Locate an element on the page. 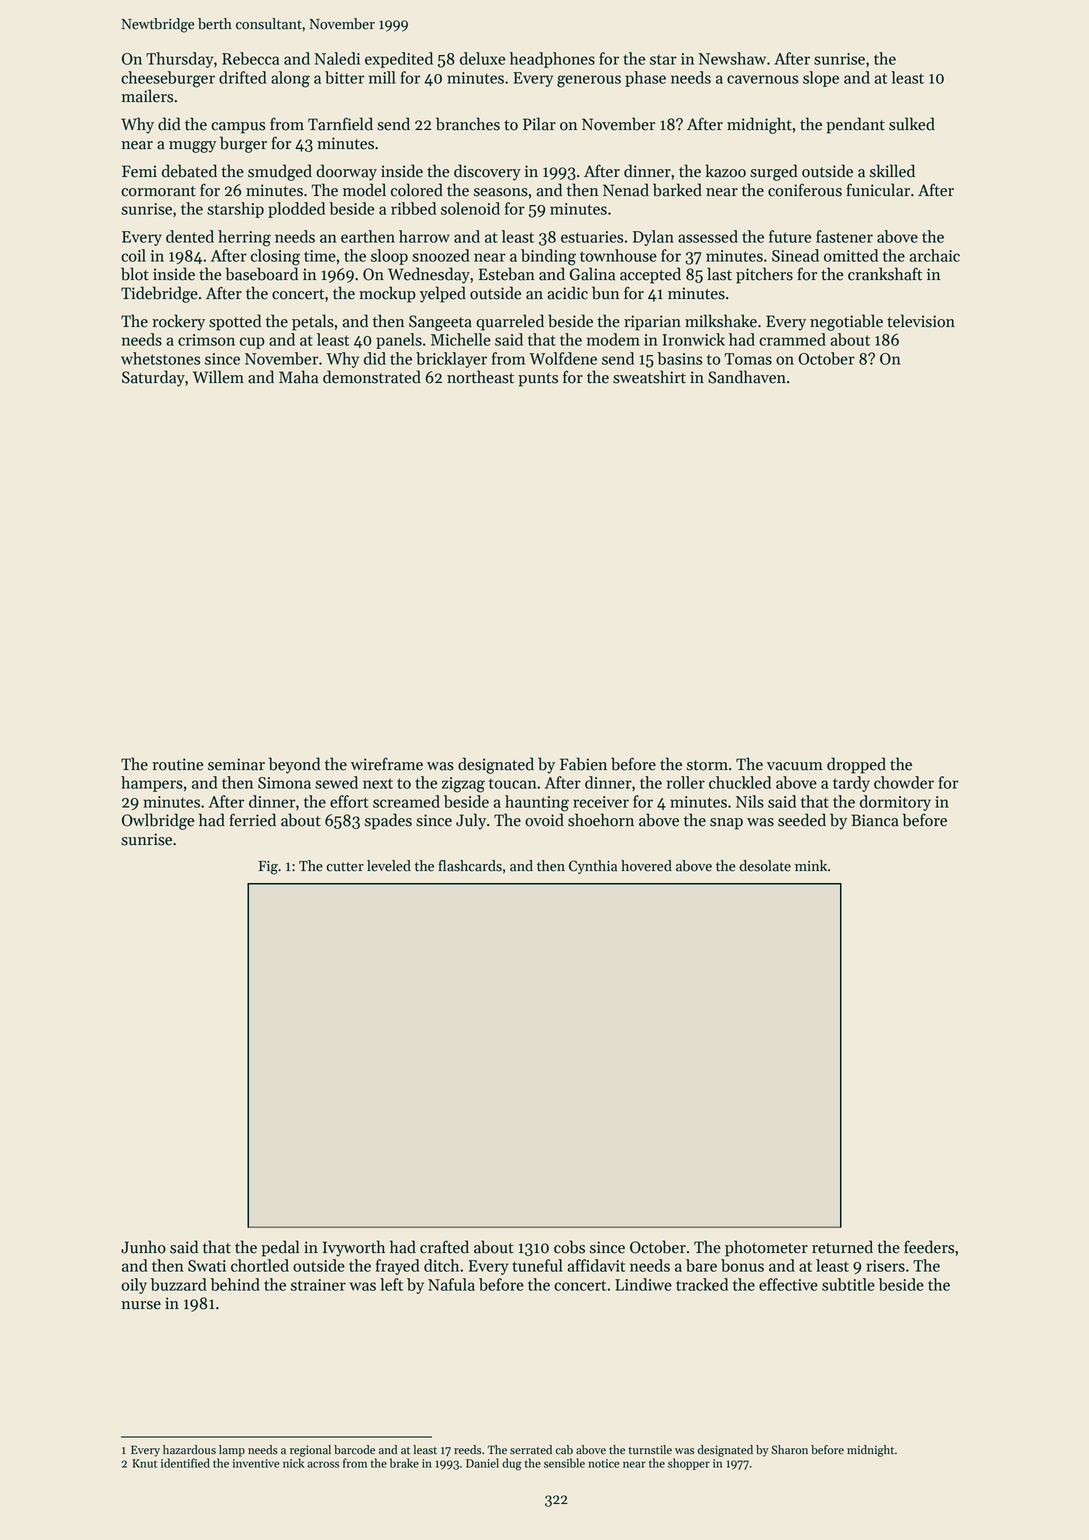 This document has width=1089, height=1540. routine is located at coordinates (177, 764).
